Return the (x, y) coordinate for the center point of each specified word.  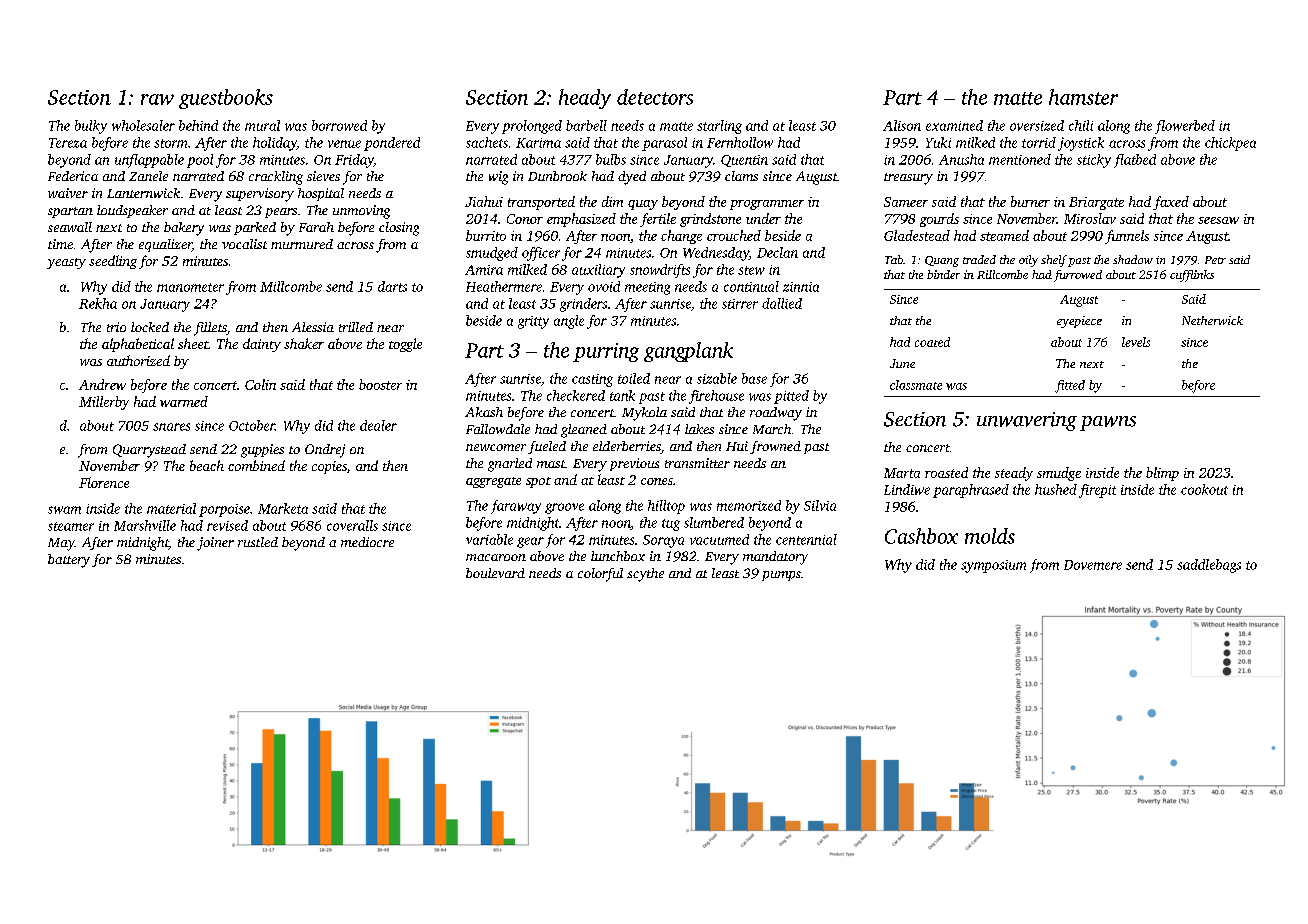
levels (1136, 342)
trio (116, 327)
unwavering (1027, 421)
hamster (1083, 97)
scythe (645, 575)
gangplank (688, 352)
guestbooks (226, 99)
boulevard (495, 573)
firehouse (716, 397)
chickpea (1230, 144)
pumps (781, 576)
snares (171, 427)
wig (498, 178)
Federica (73, 176)
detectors (655, 97)
